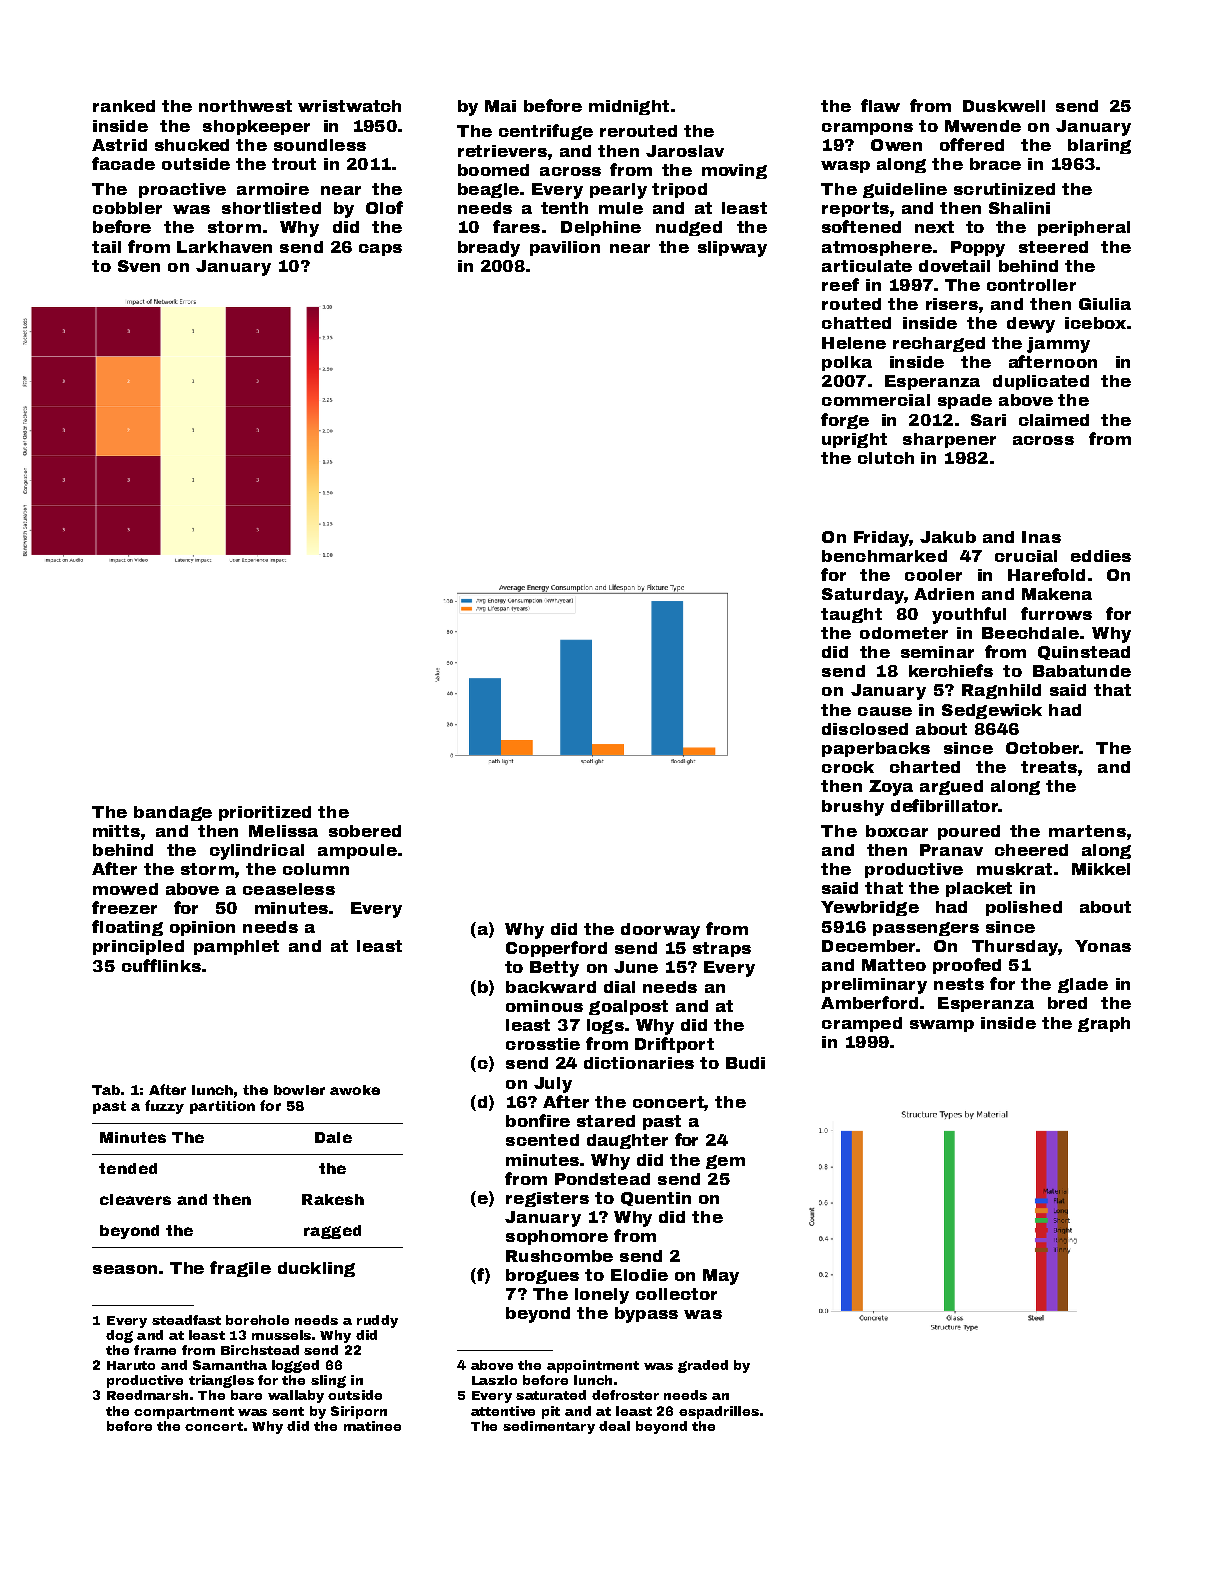  Describe the element at coordinates (184, 1413) in the screenshot. I see `compartment` at that location.
